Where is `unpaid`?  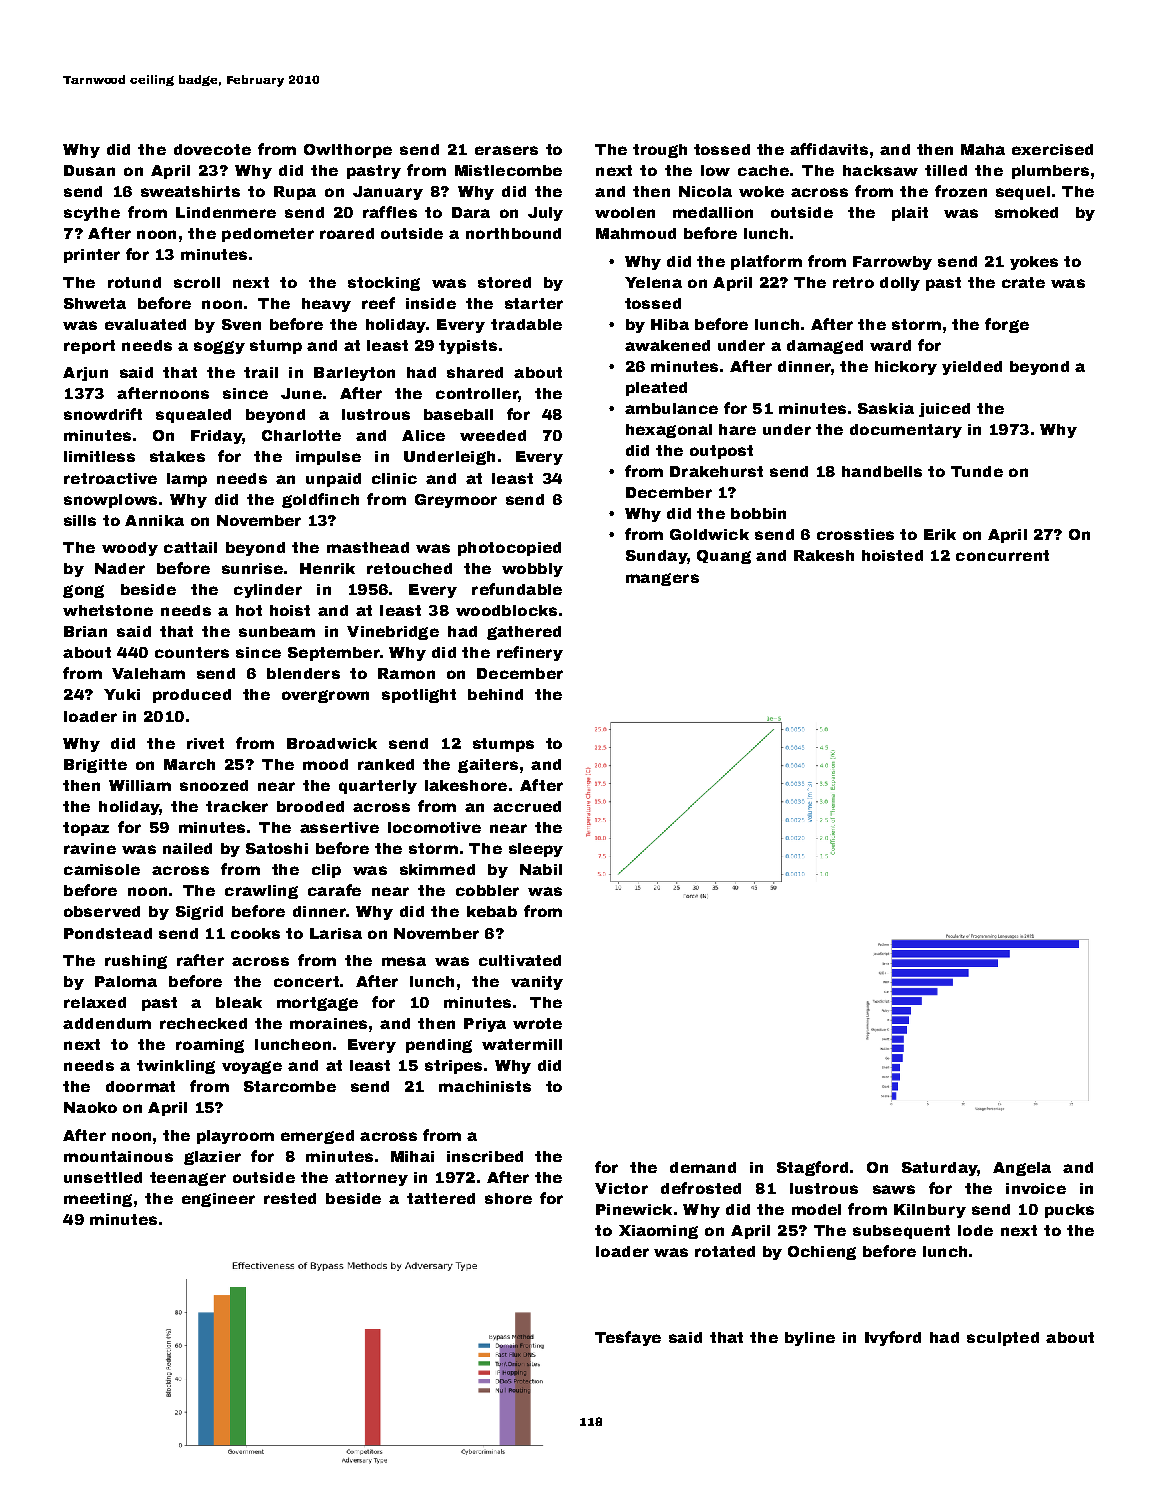
unpaid is located at coordinates (333, 480).
